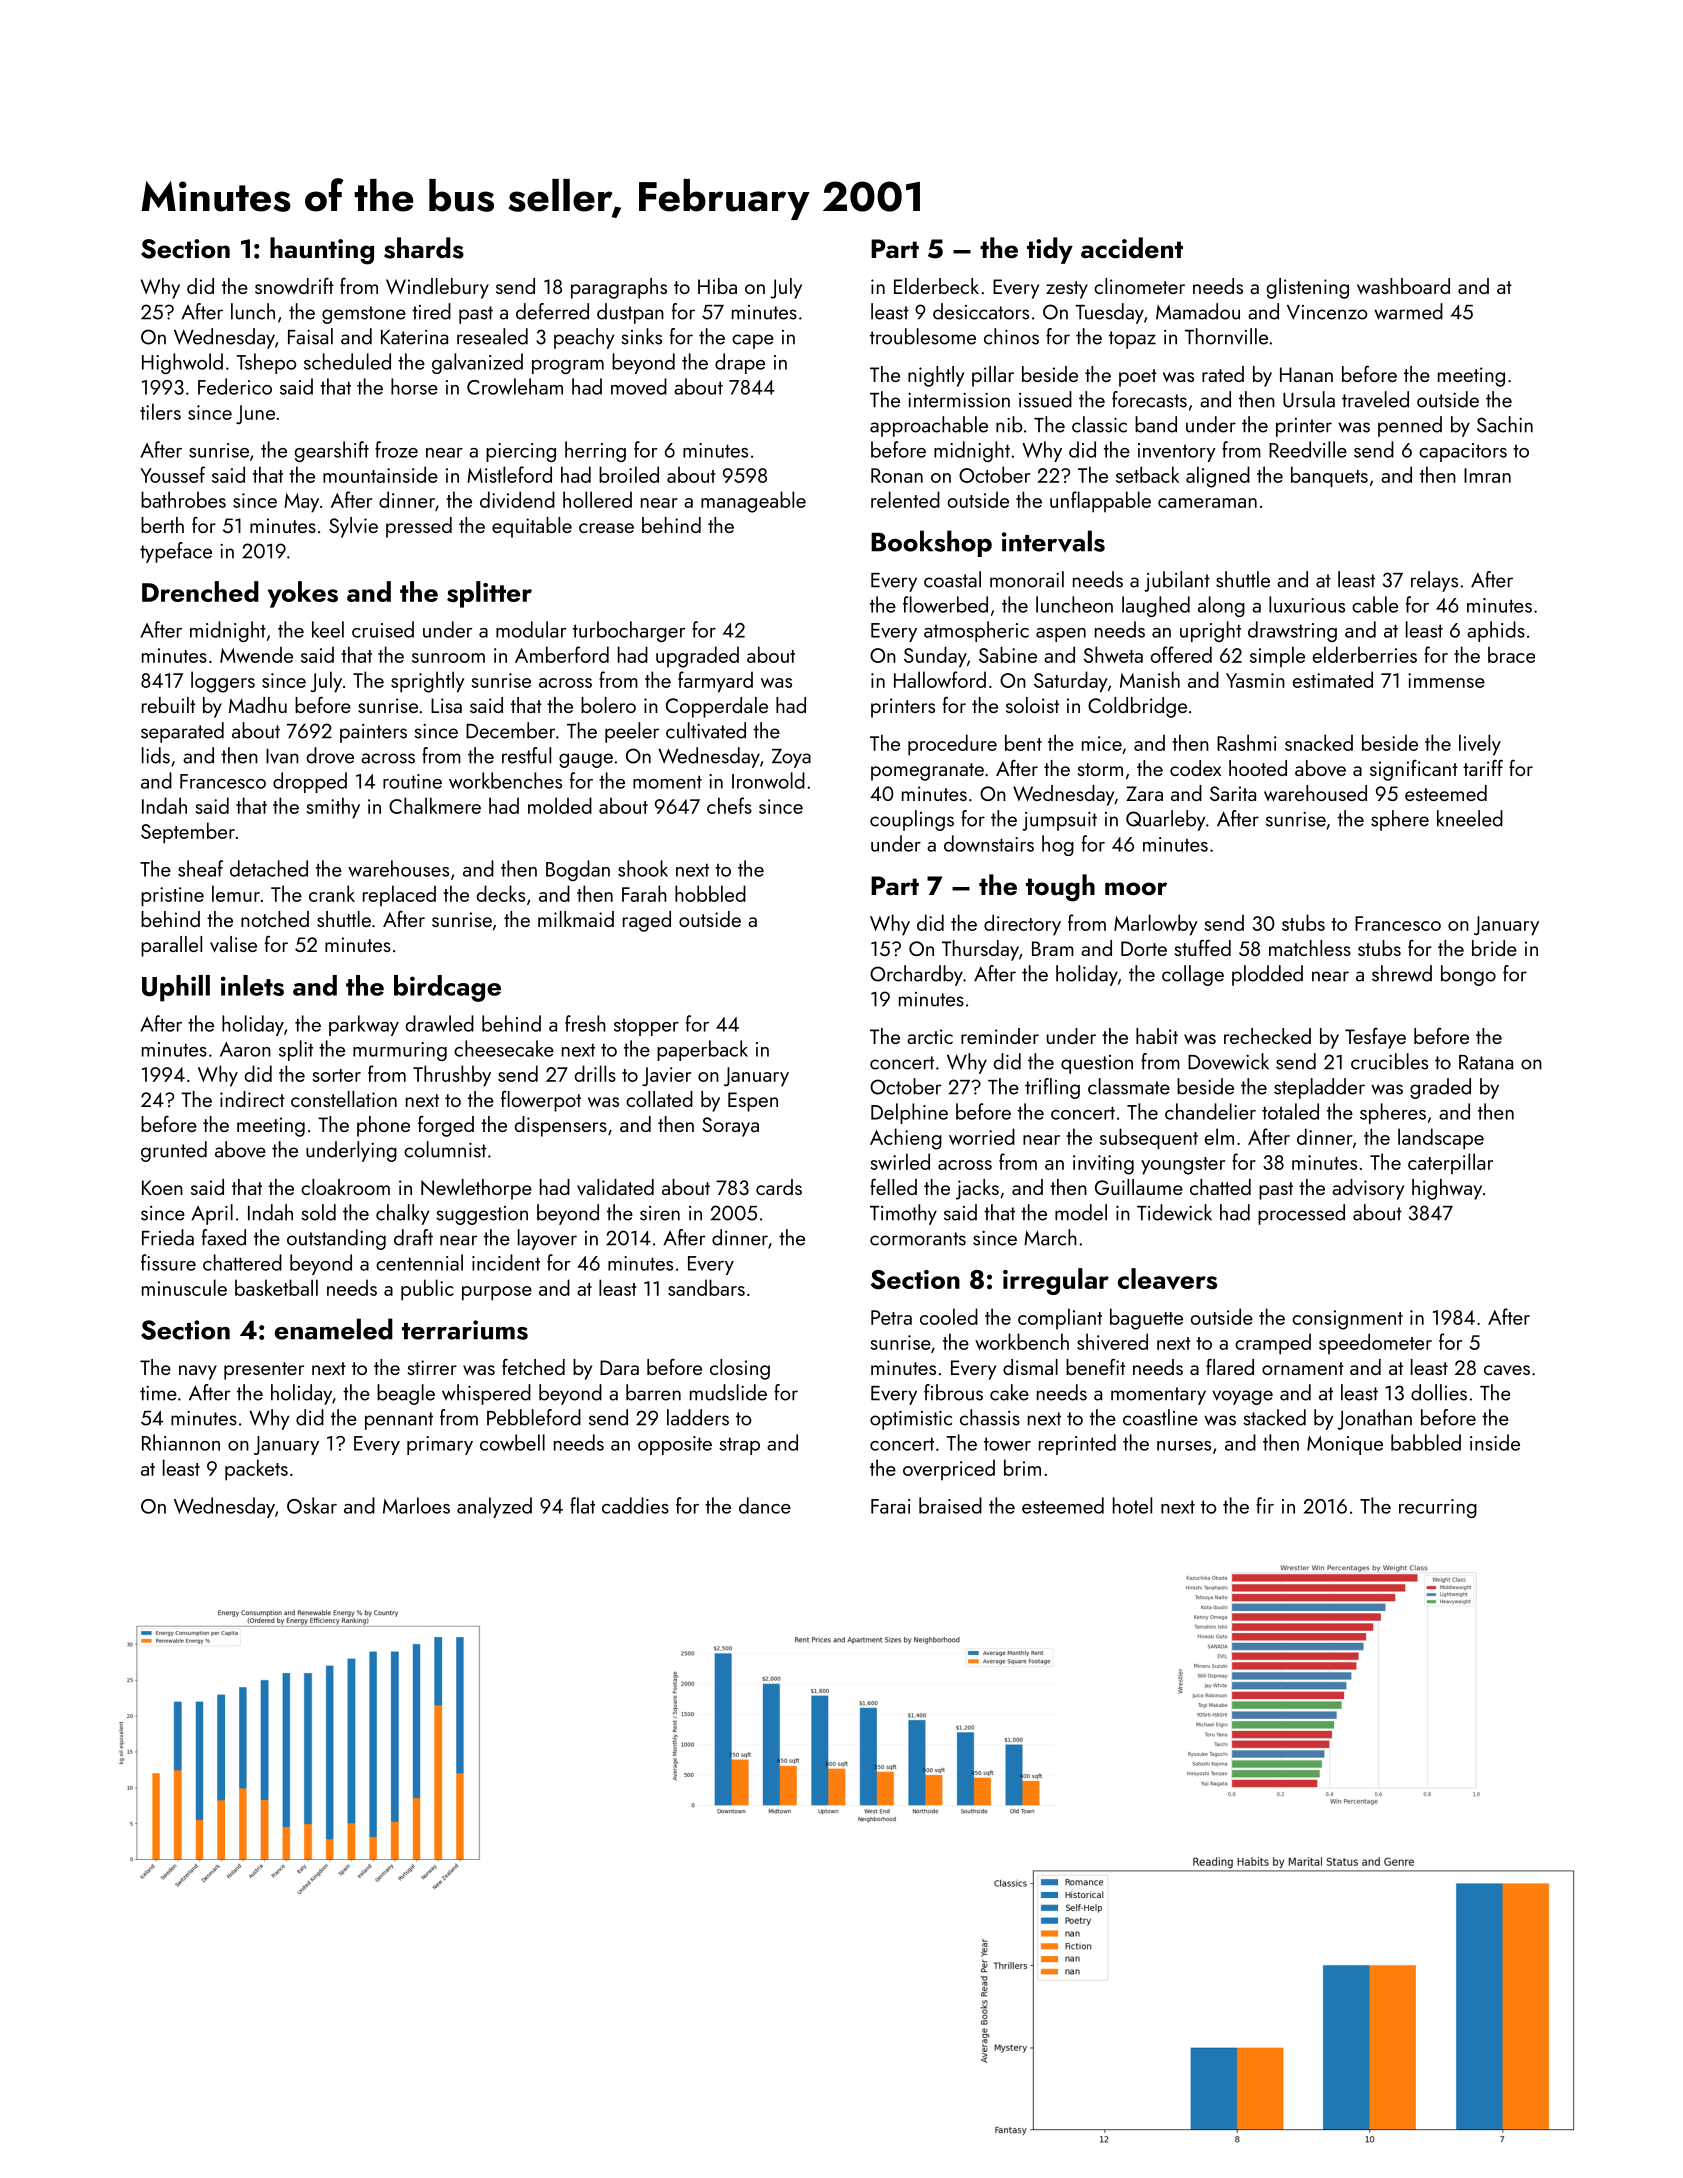 The width and height of the screenshot is (1683, 2178). What do you see at coordinates (256, 654) in the screenshot?
I see `Mwende` at bounding box center [256, 654].
